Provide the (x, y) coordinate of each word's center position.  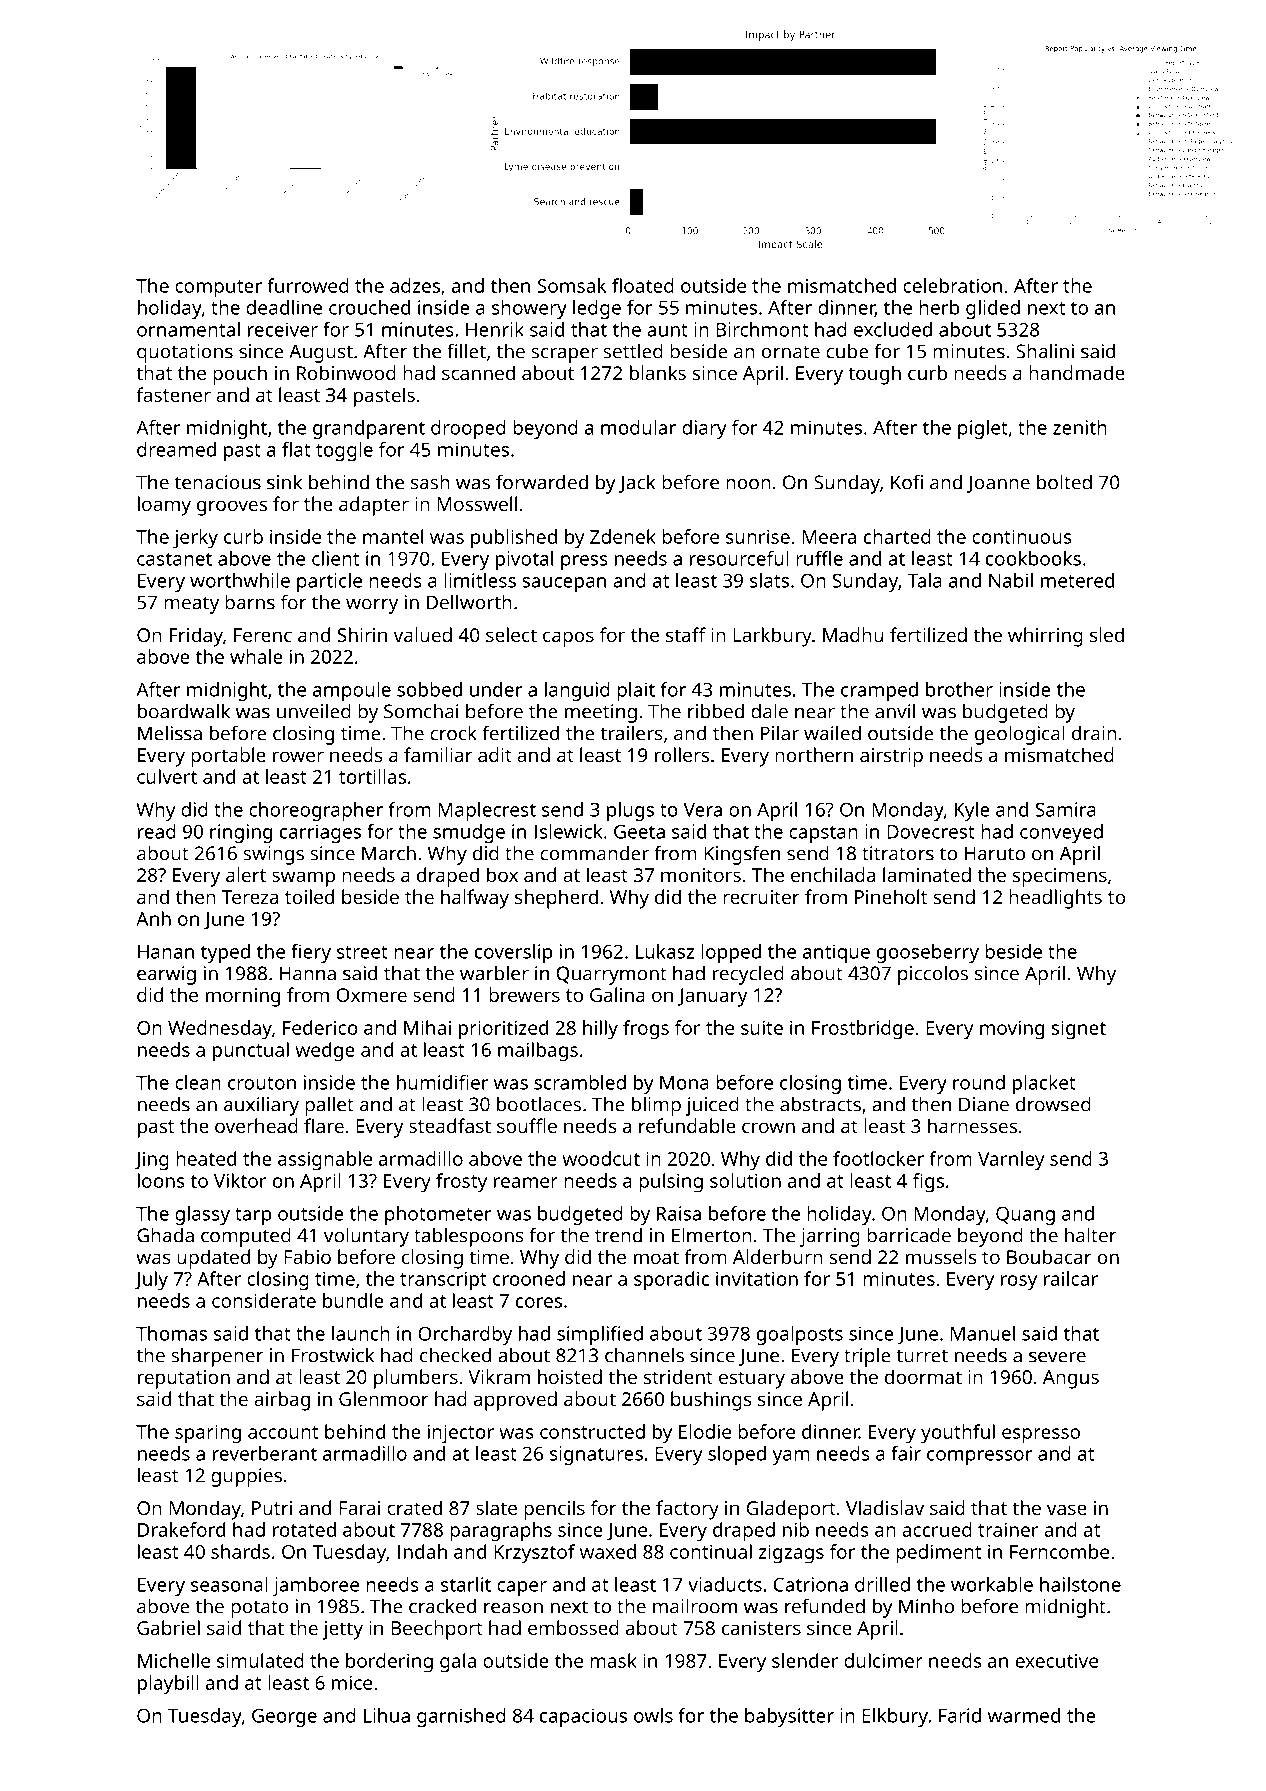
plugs (630, 811)
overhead (256, 1125)
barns (250, 602)
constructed (592, 1431)
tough (874, 375)
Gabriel (168, 1627)
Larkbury (772, 637)
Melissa (170, 733)
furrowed (308, 285)
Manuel (983, 1333)
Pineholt (891, 896)
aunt (667, 330)
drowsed (1053, 1104)
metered (1077, 580)
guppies (246, 1477)
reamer (526, 1182)
